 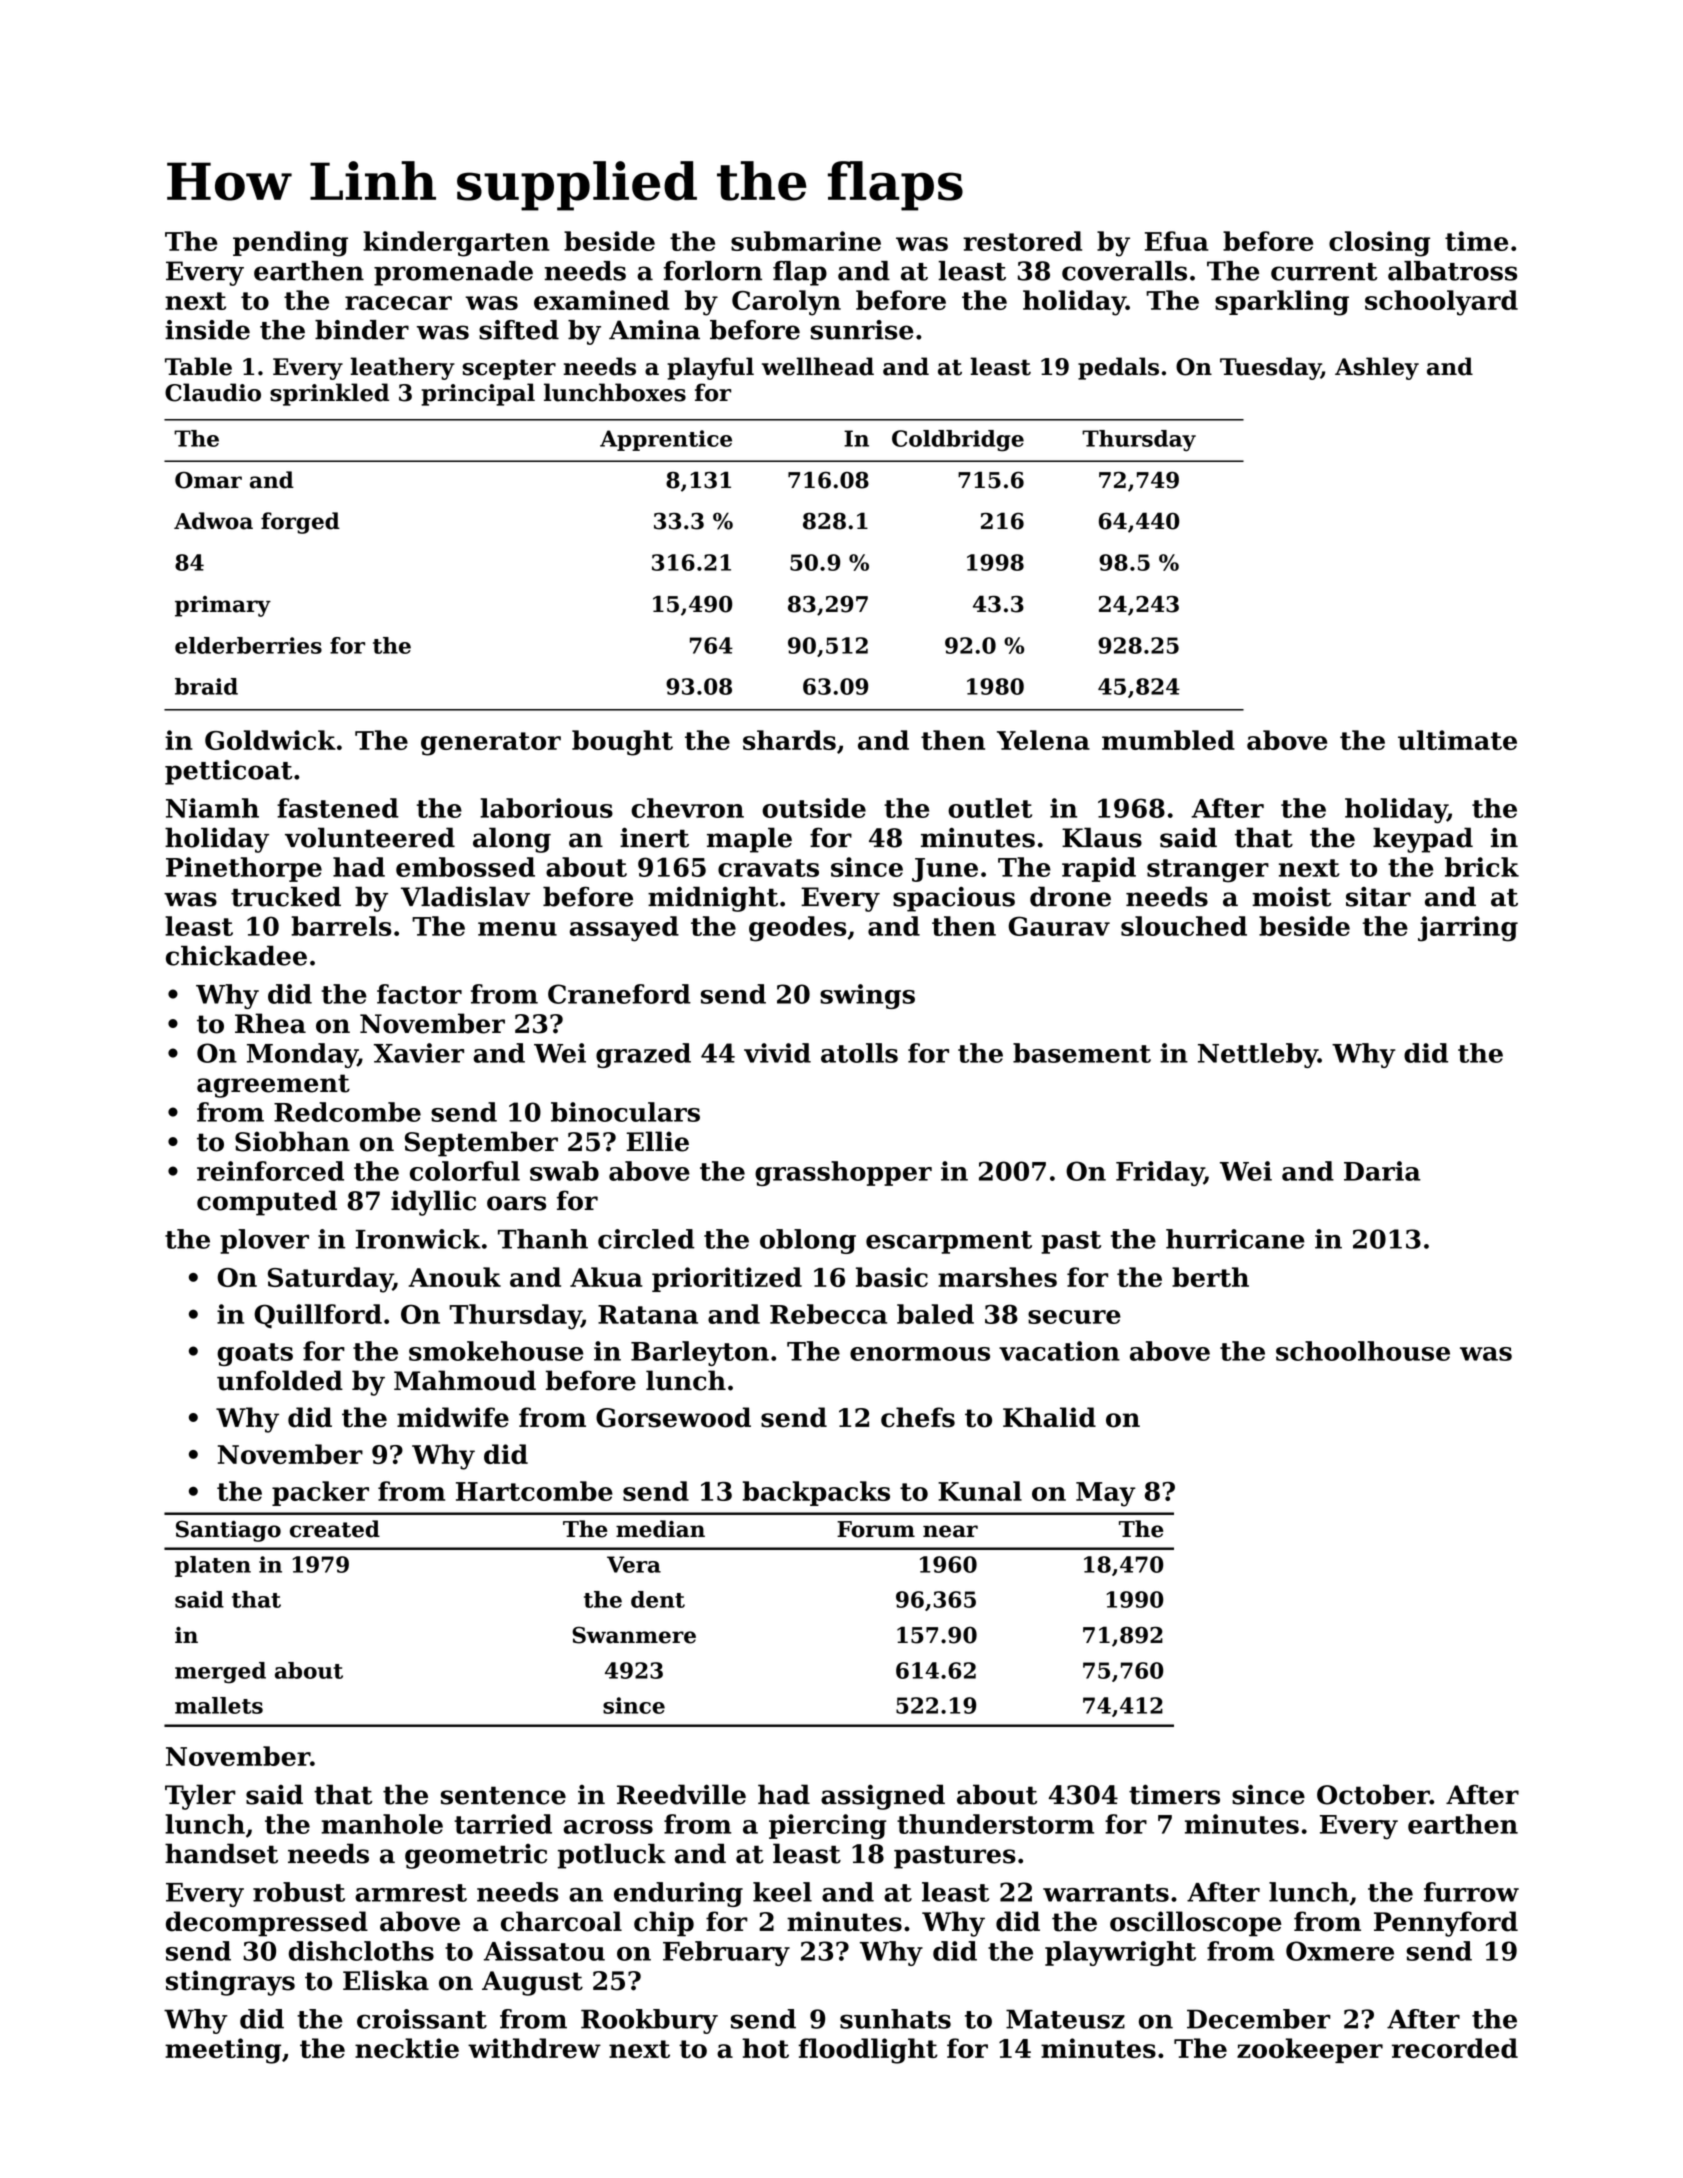 What do you see at coordinates (236, 956) in the image?
I see `chickadee` at bounding box center [236, 956].
